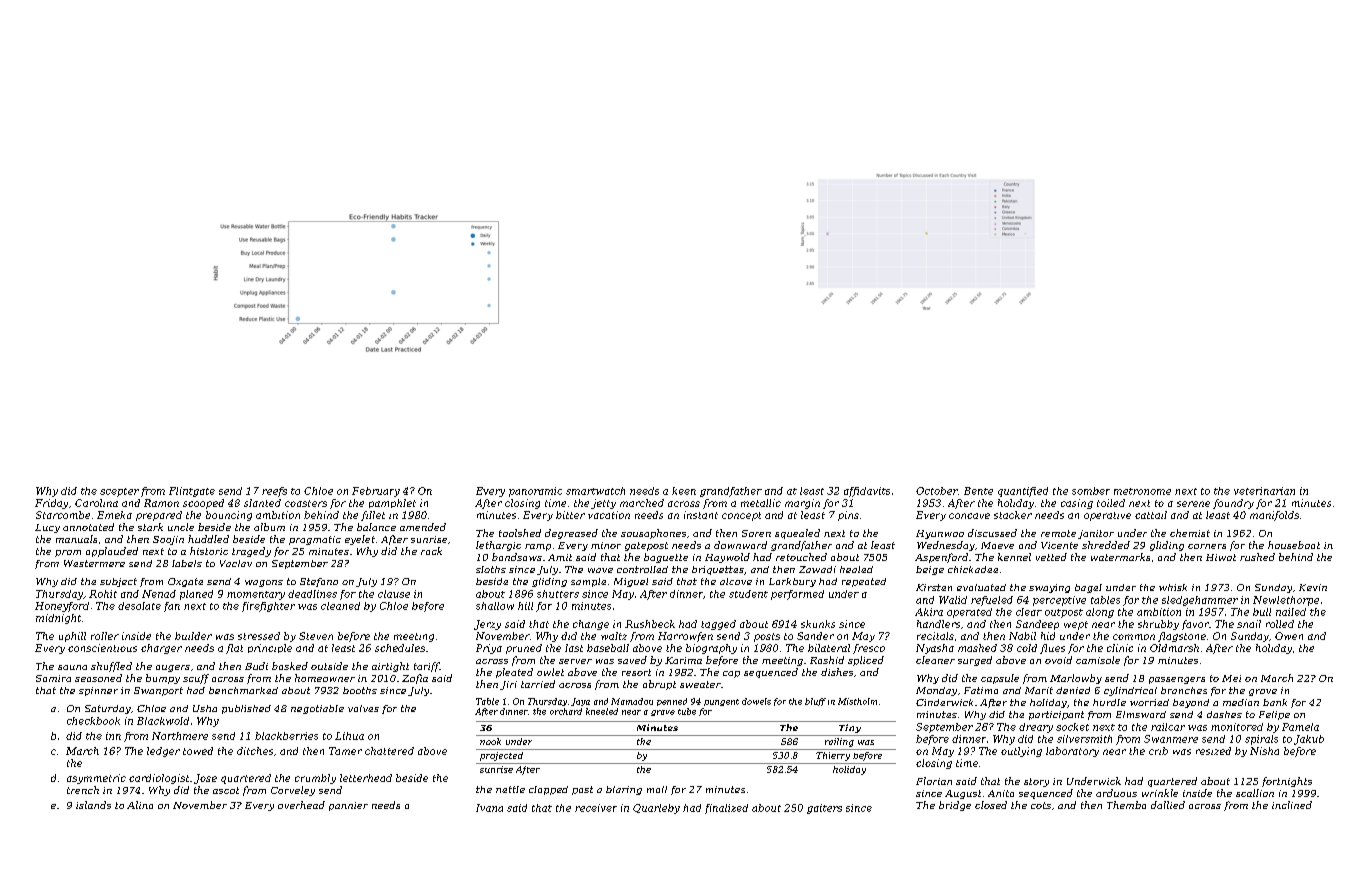 Image resolution: width=1372 pixels, height=887 pixels. I want to click on cardiologist, so click(159, 779).
